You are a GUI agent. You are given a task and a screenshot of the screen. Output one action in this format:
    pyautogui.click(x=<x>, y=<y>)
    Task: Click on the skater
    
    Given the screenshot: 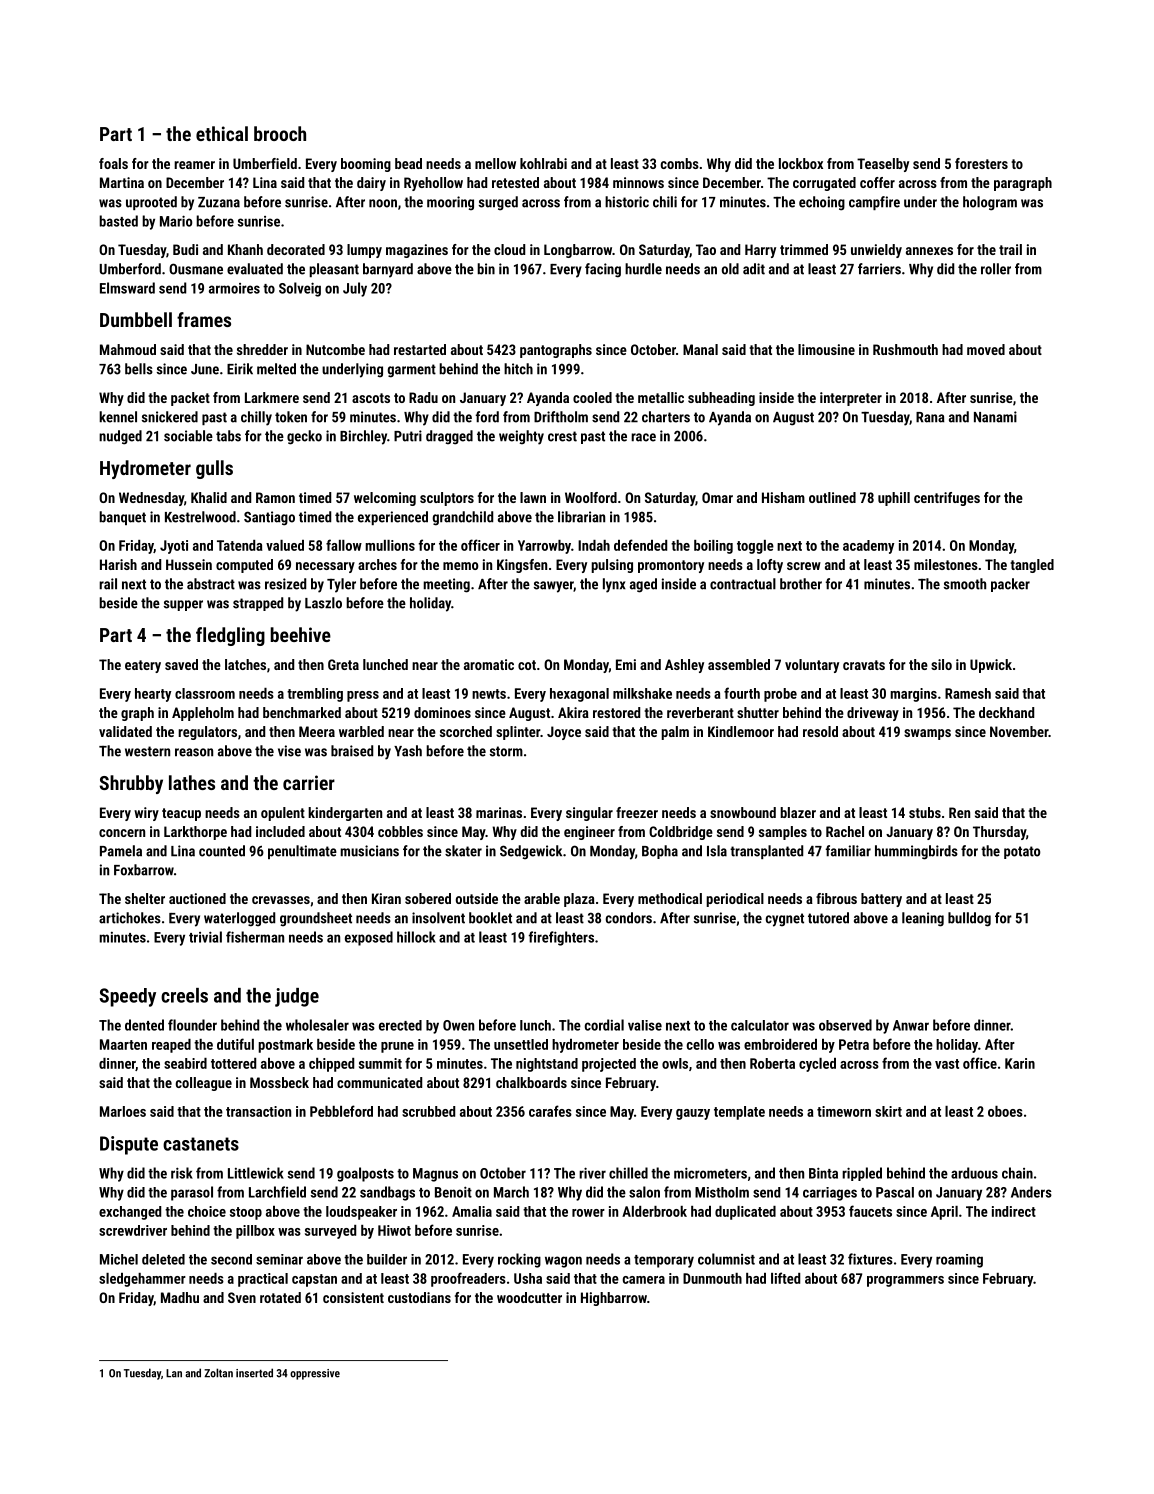 What is the action you would take?
    pyautogui.click(x=463, y=851)
